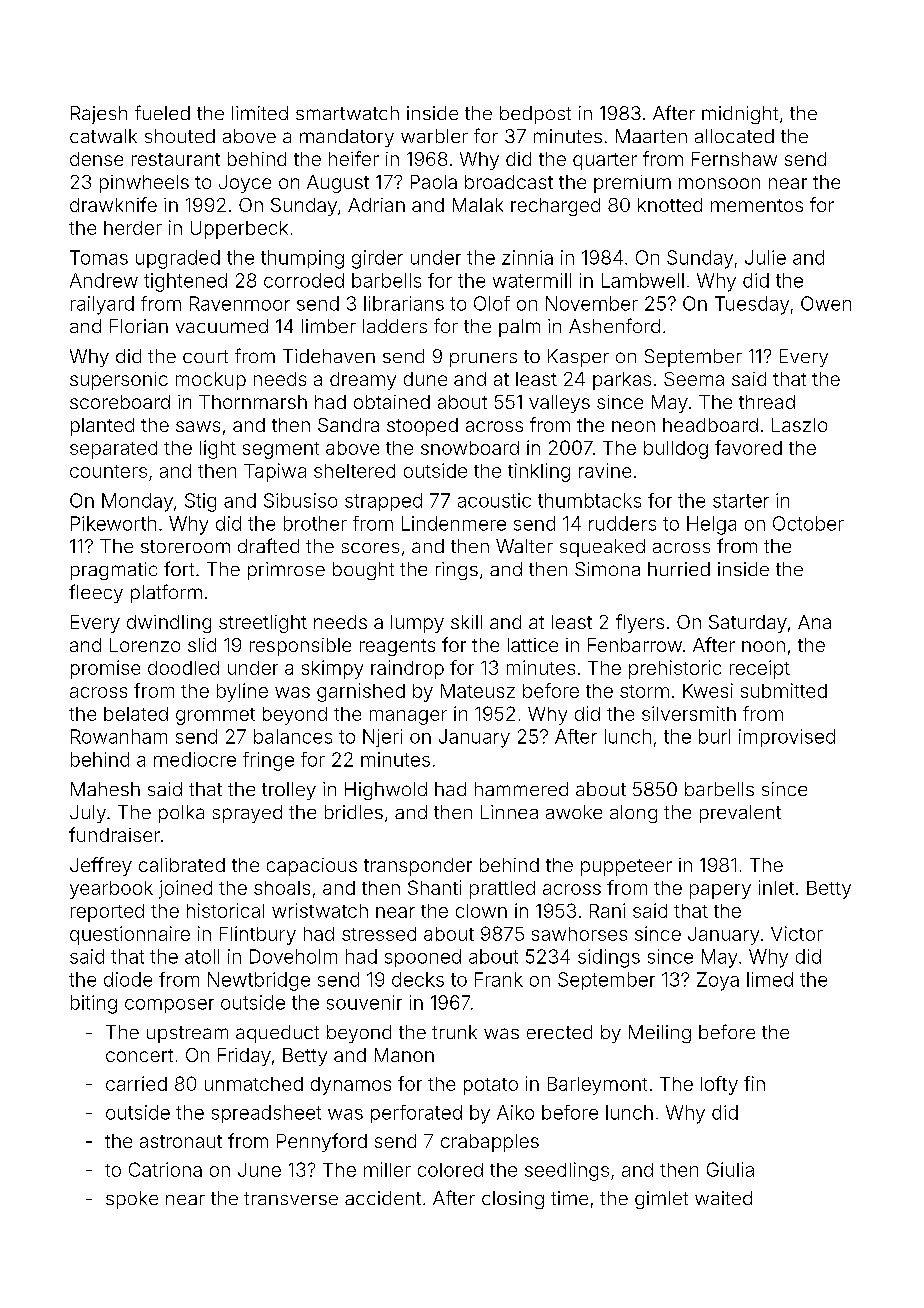 This document has height=1308, width=924. I want to click on spoke, so click(132, 1200).
